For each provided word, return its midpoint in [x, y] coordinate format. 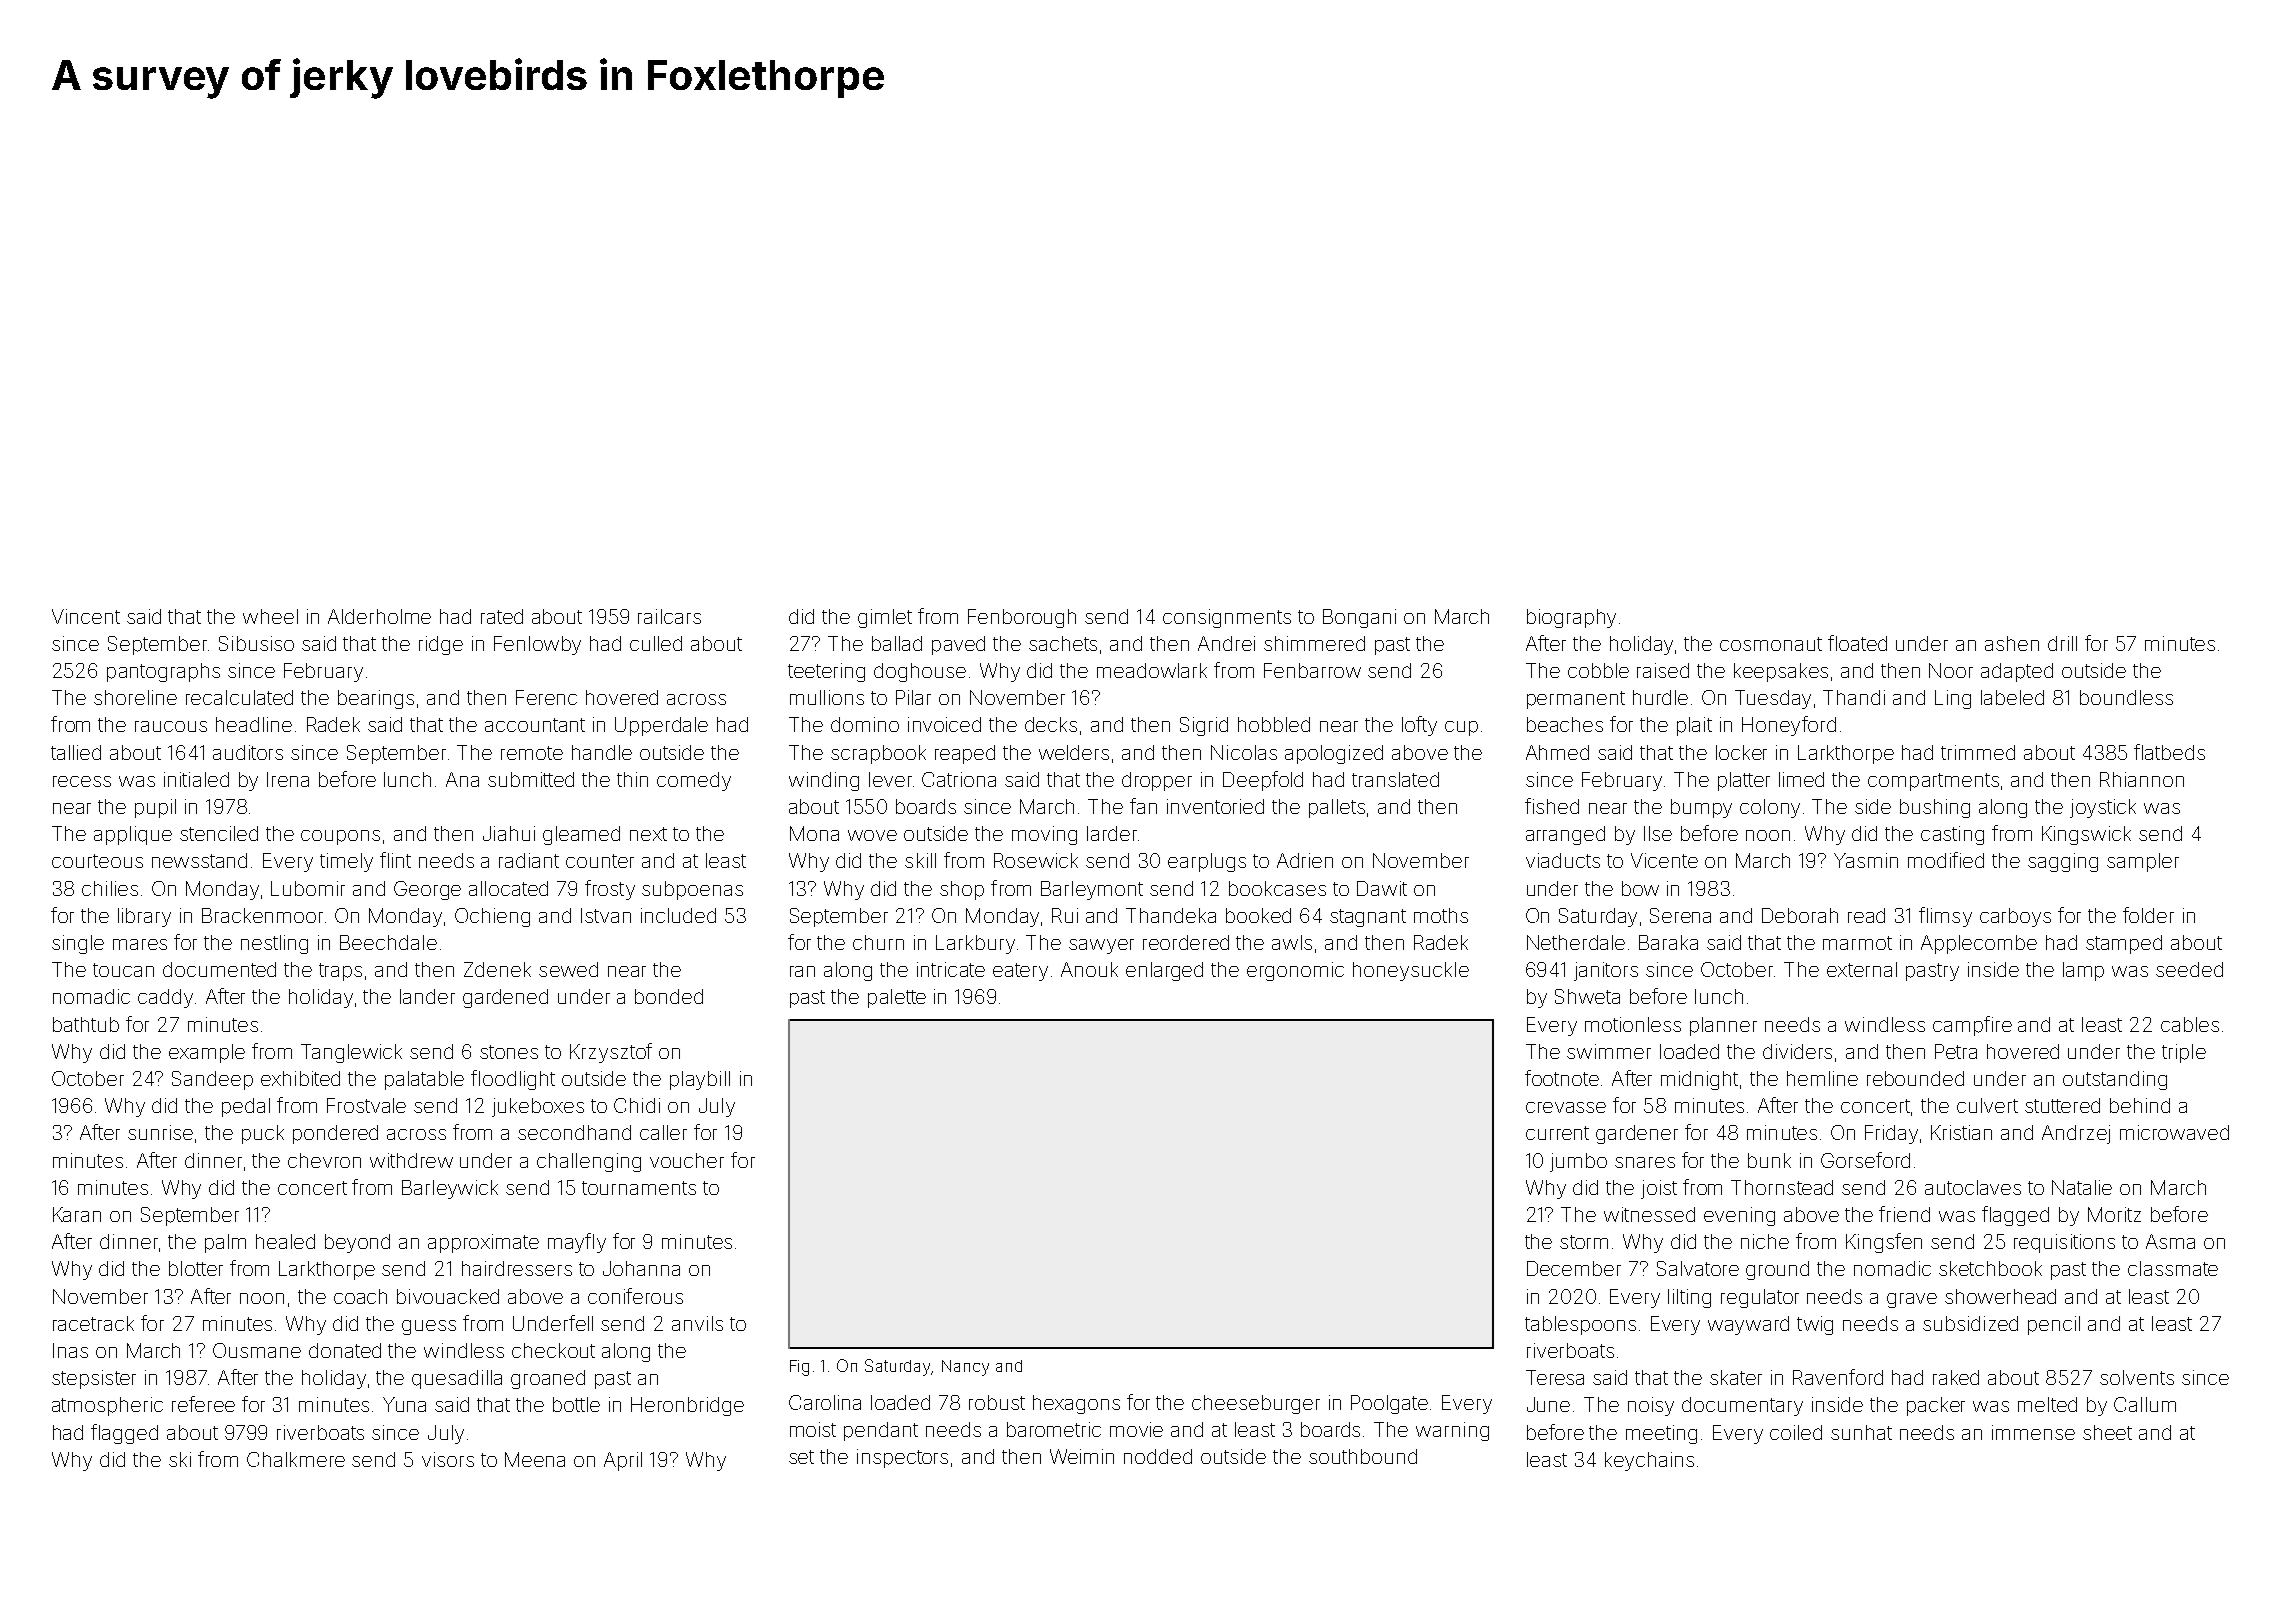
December [1574, 1268]
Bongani [1359, 618]
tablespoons [1580, 1325]
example [207, 1053]
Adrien [1305, 860]
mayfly [577, 1243]
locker [1741, 752]
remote [532, 753]
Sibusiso [256, 643]
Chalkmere [296, 1459]
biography [1571, 618]
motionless [1633, 1024]
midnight [1699, 1080]
